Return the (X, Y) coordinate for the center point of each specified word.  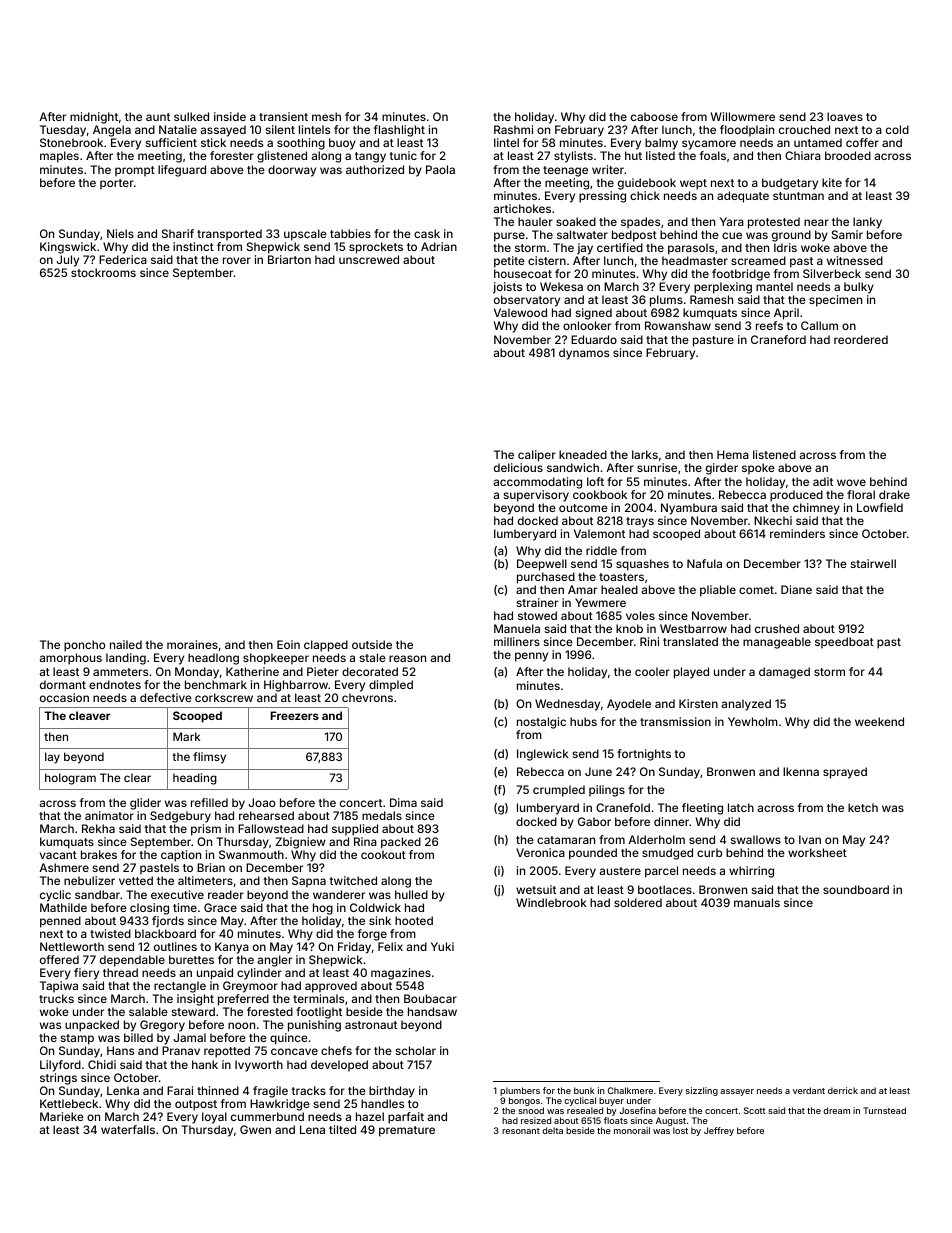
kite (832, 182)
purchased (546, 578)
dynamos (584, 354)
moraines (192, 644)
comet (756, 590)
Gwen (255, 1129)
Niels (120, 233)
